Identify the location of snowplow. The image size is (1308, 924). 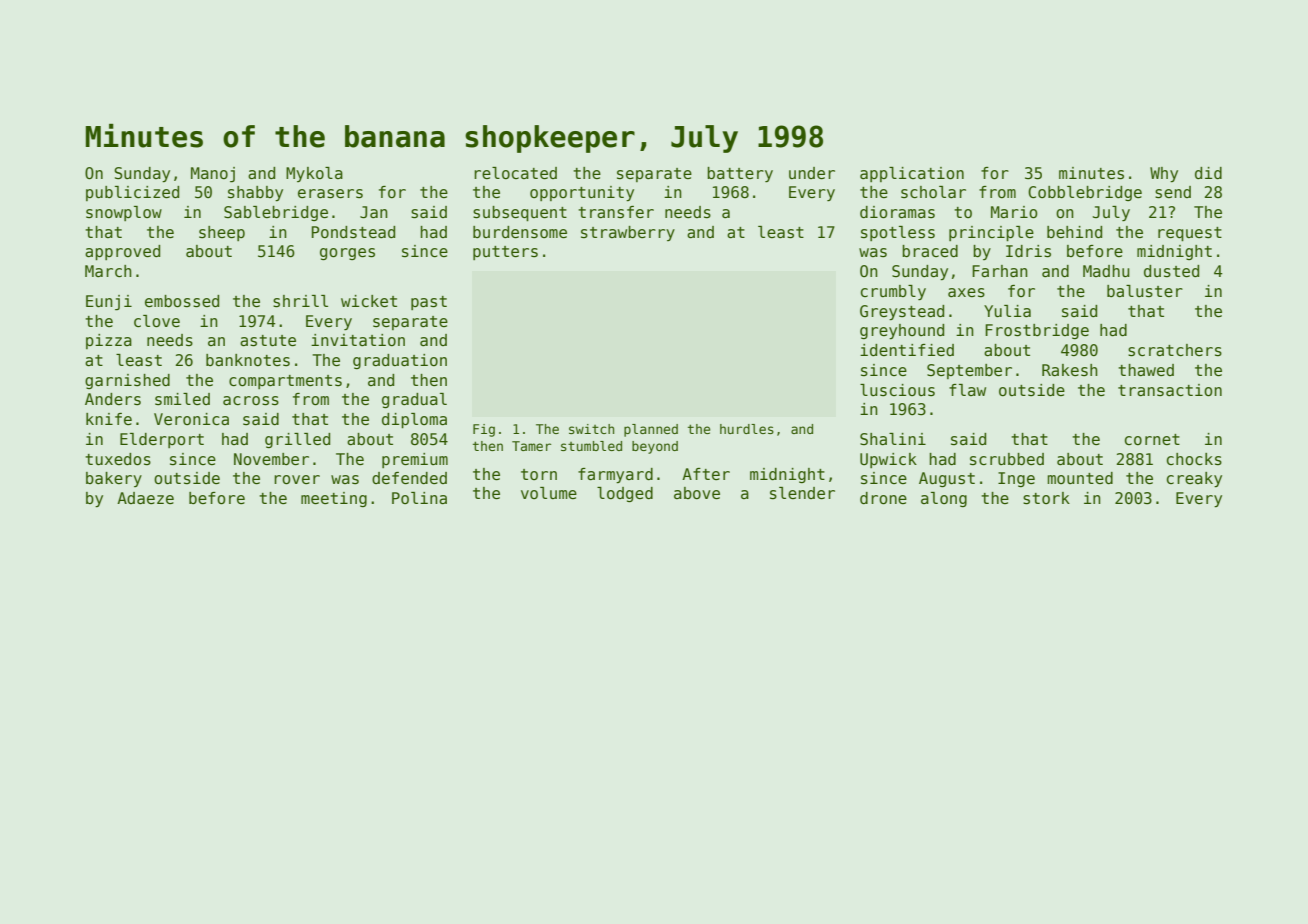
(124, 213).
